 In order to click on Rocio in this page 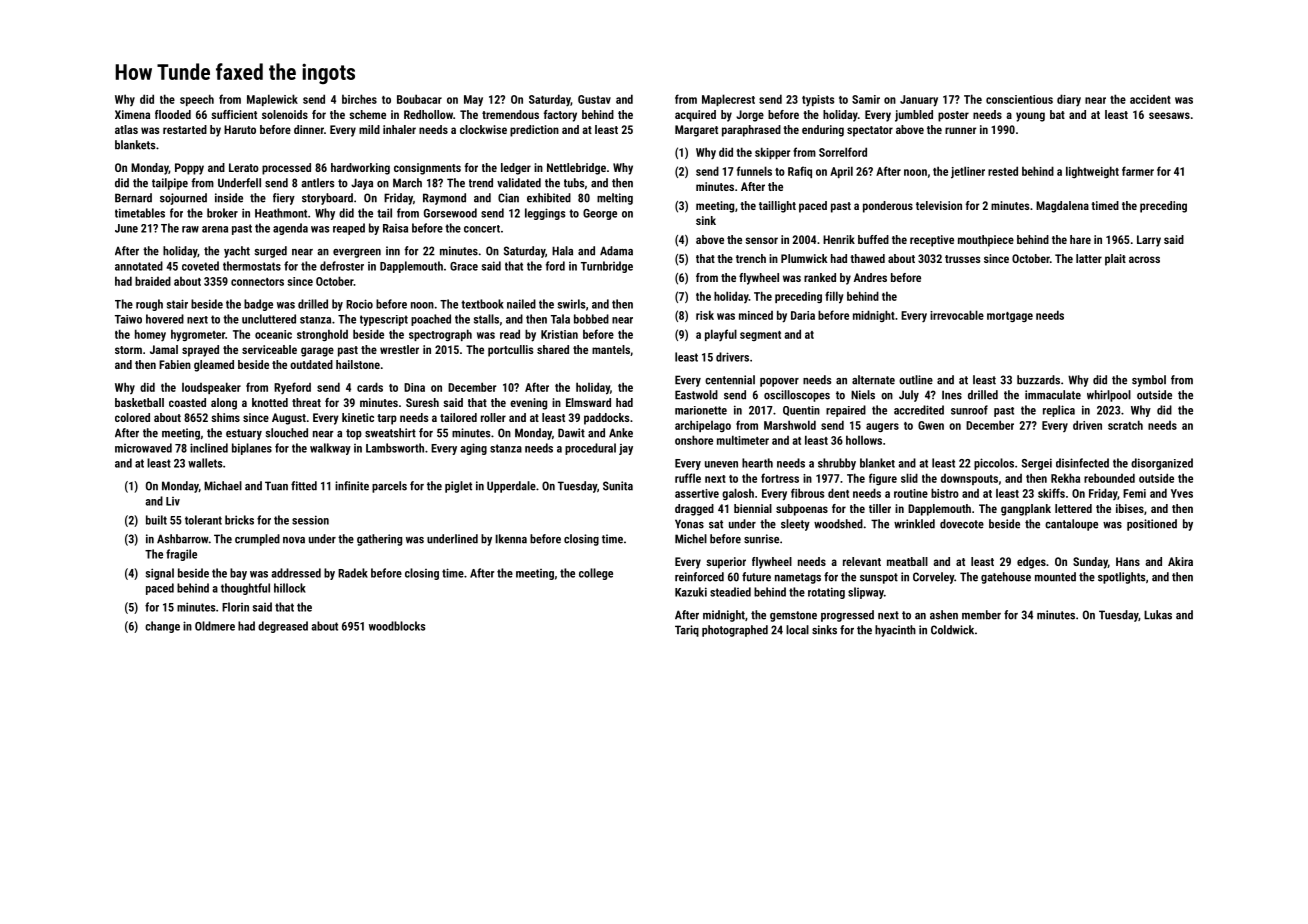, I will do `click(359, 304)`.
